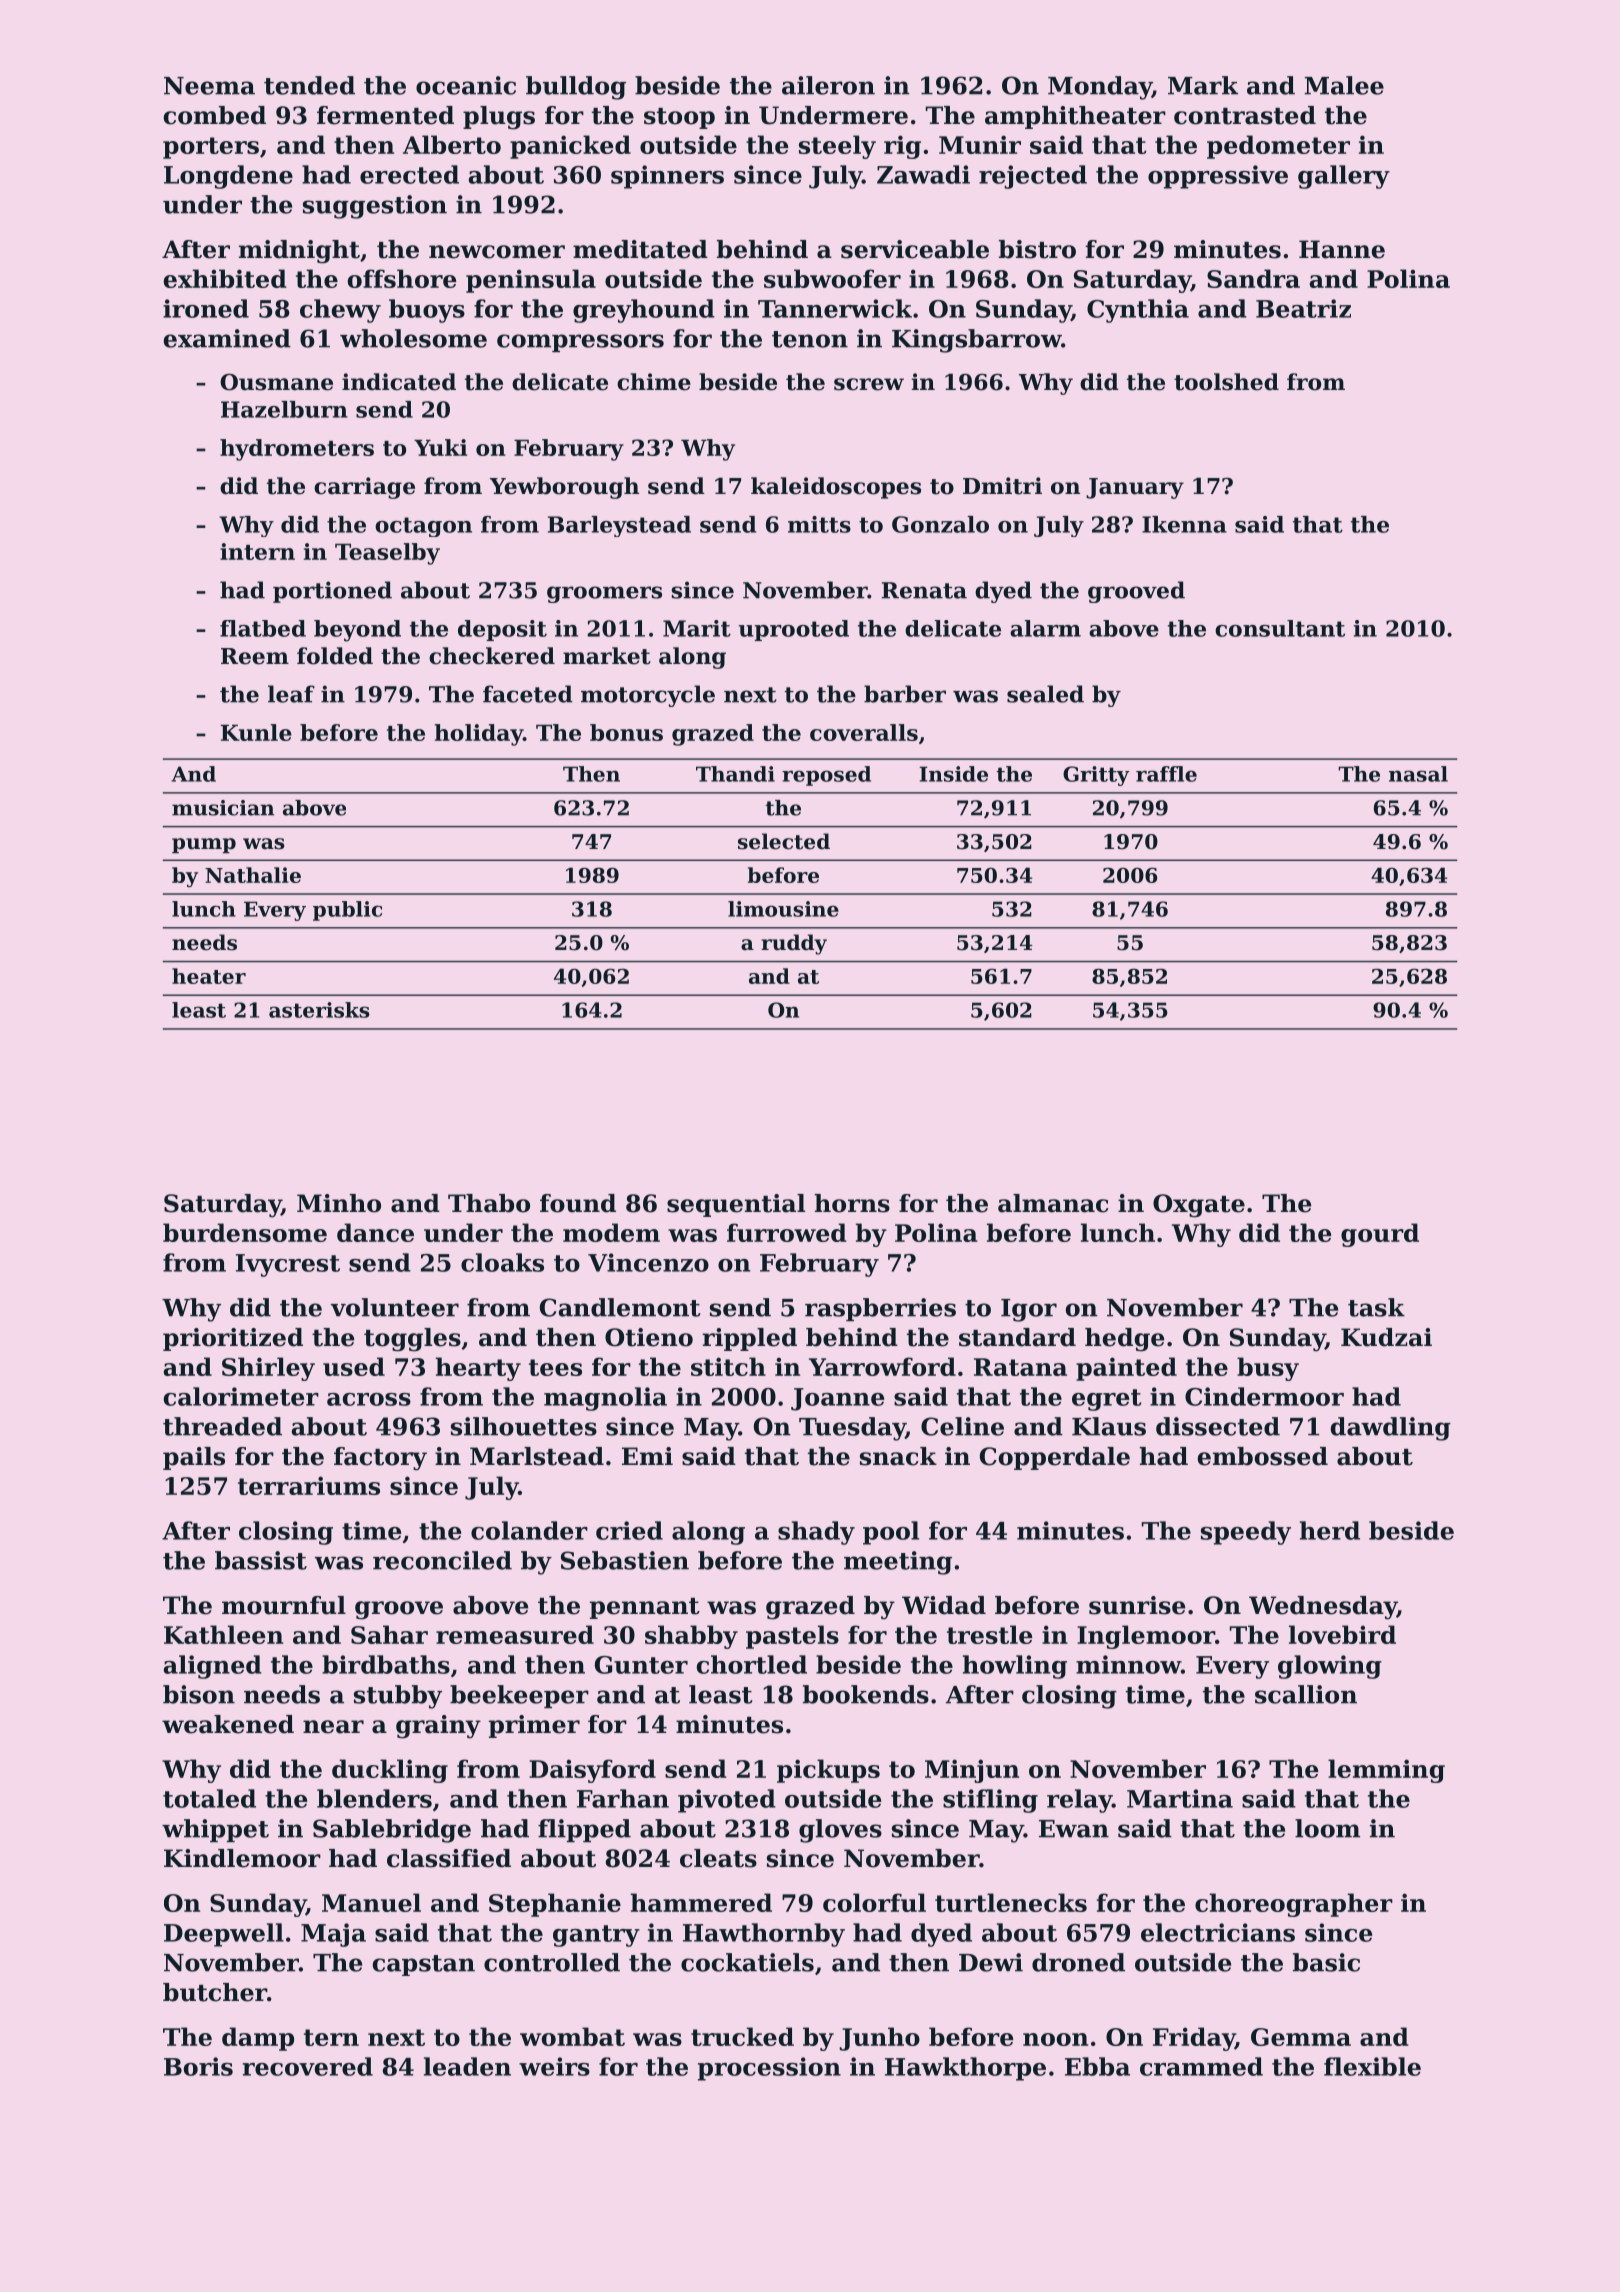  Describe the element at coordinates (1344, 85) in the document. I see `Malee` at that location.
